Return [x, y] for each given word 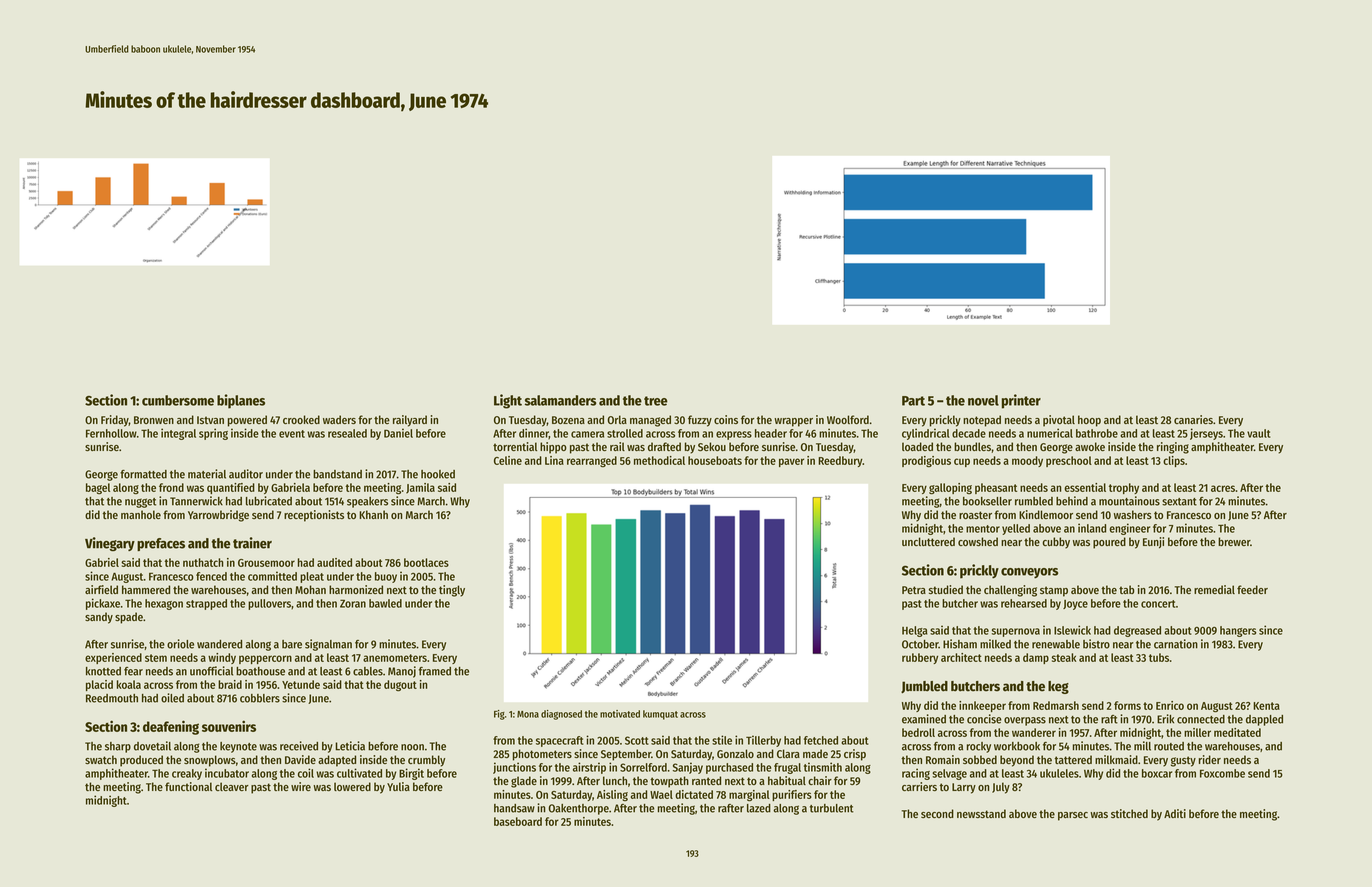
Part [913, 401]
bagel [98, 489]
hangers [1238, 631]
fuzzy [700, 421]
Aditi [1175, 813]
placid [99, 685]
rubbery [920, 658]
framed [435, 671]
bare [292, 644]
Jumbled [924, 687]
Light [508, 401]
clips [1174, 461]
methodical [659, 460]
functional [188, 786]
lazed [759, 808]
